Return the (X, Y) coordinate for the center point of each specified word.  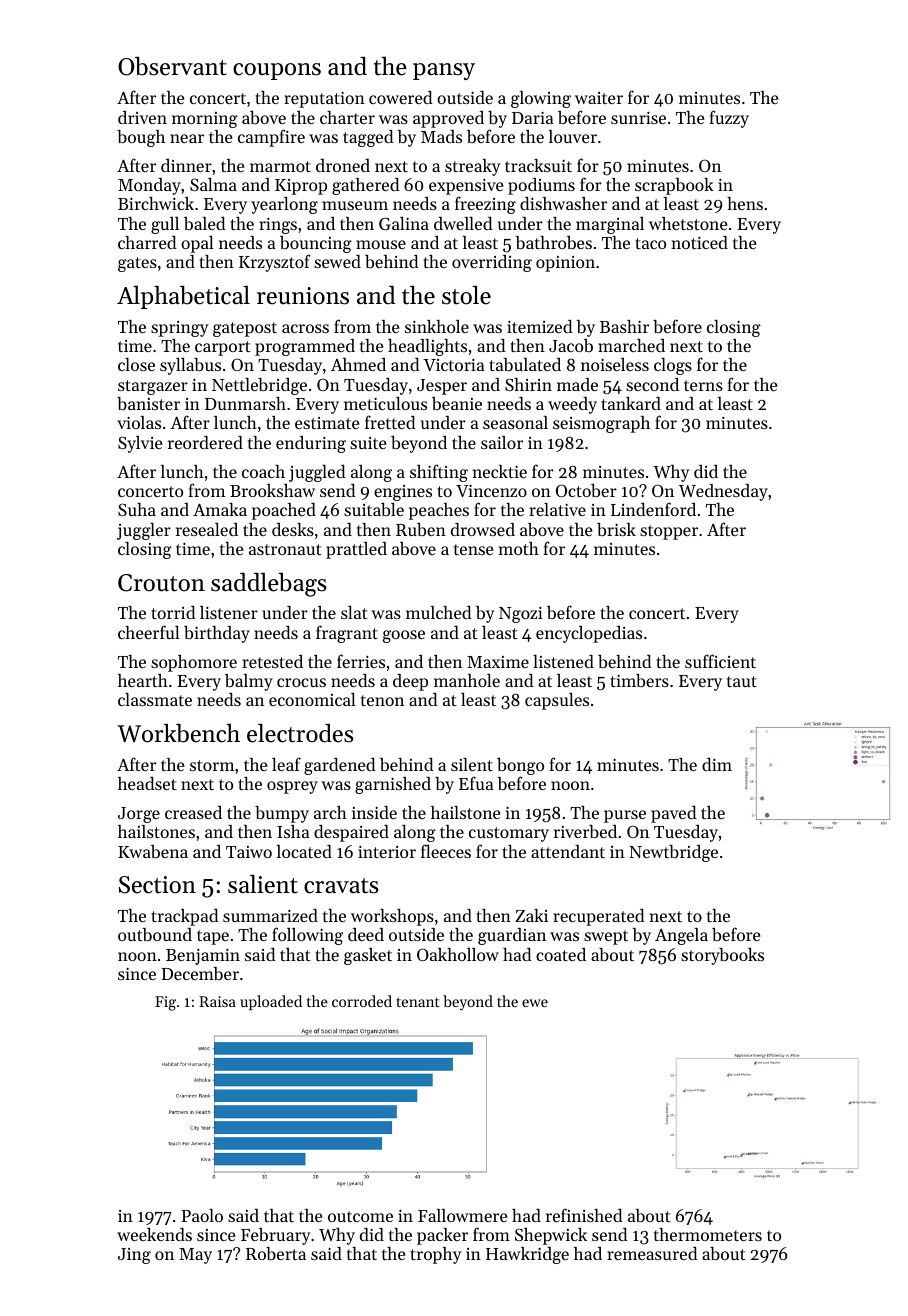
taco (650, 243)
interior (387, 851)
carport (223, 348)
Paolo (202, 1215)
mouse (381, 244)
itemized (539, 326)
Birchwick (156, 203)
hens (745, 203)
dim (717, 764)
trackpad (184, 917)
